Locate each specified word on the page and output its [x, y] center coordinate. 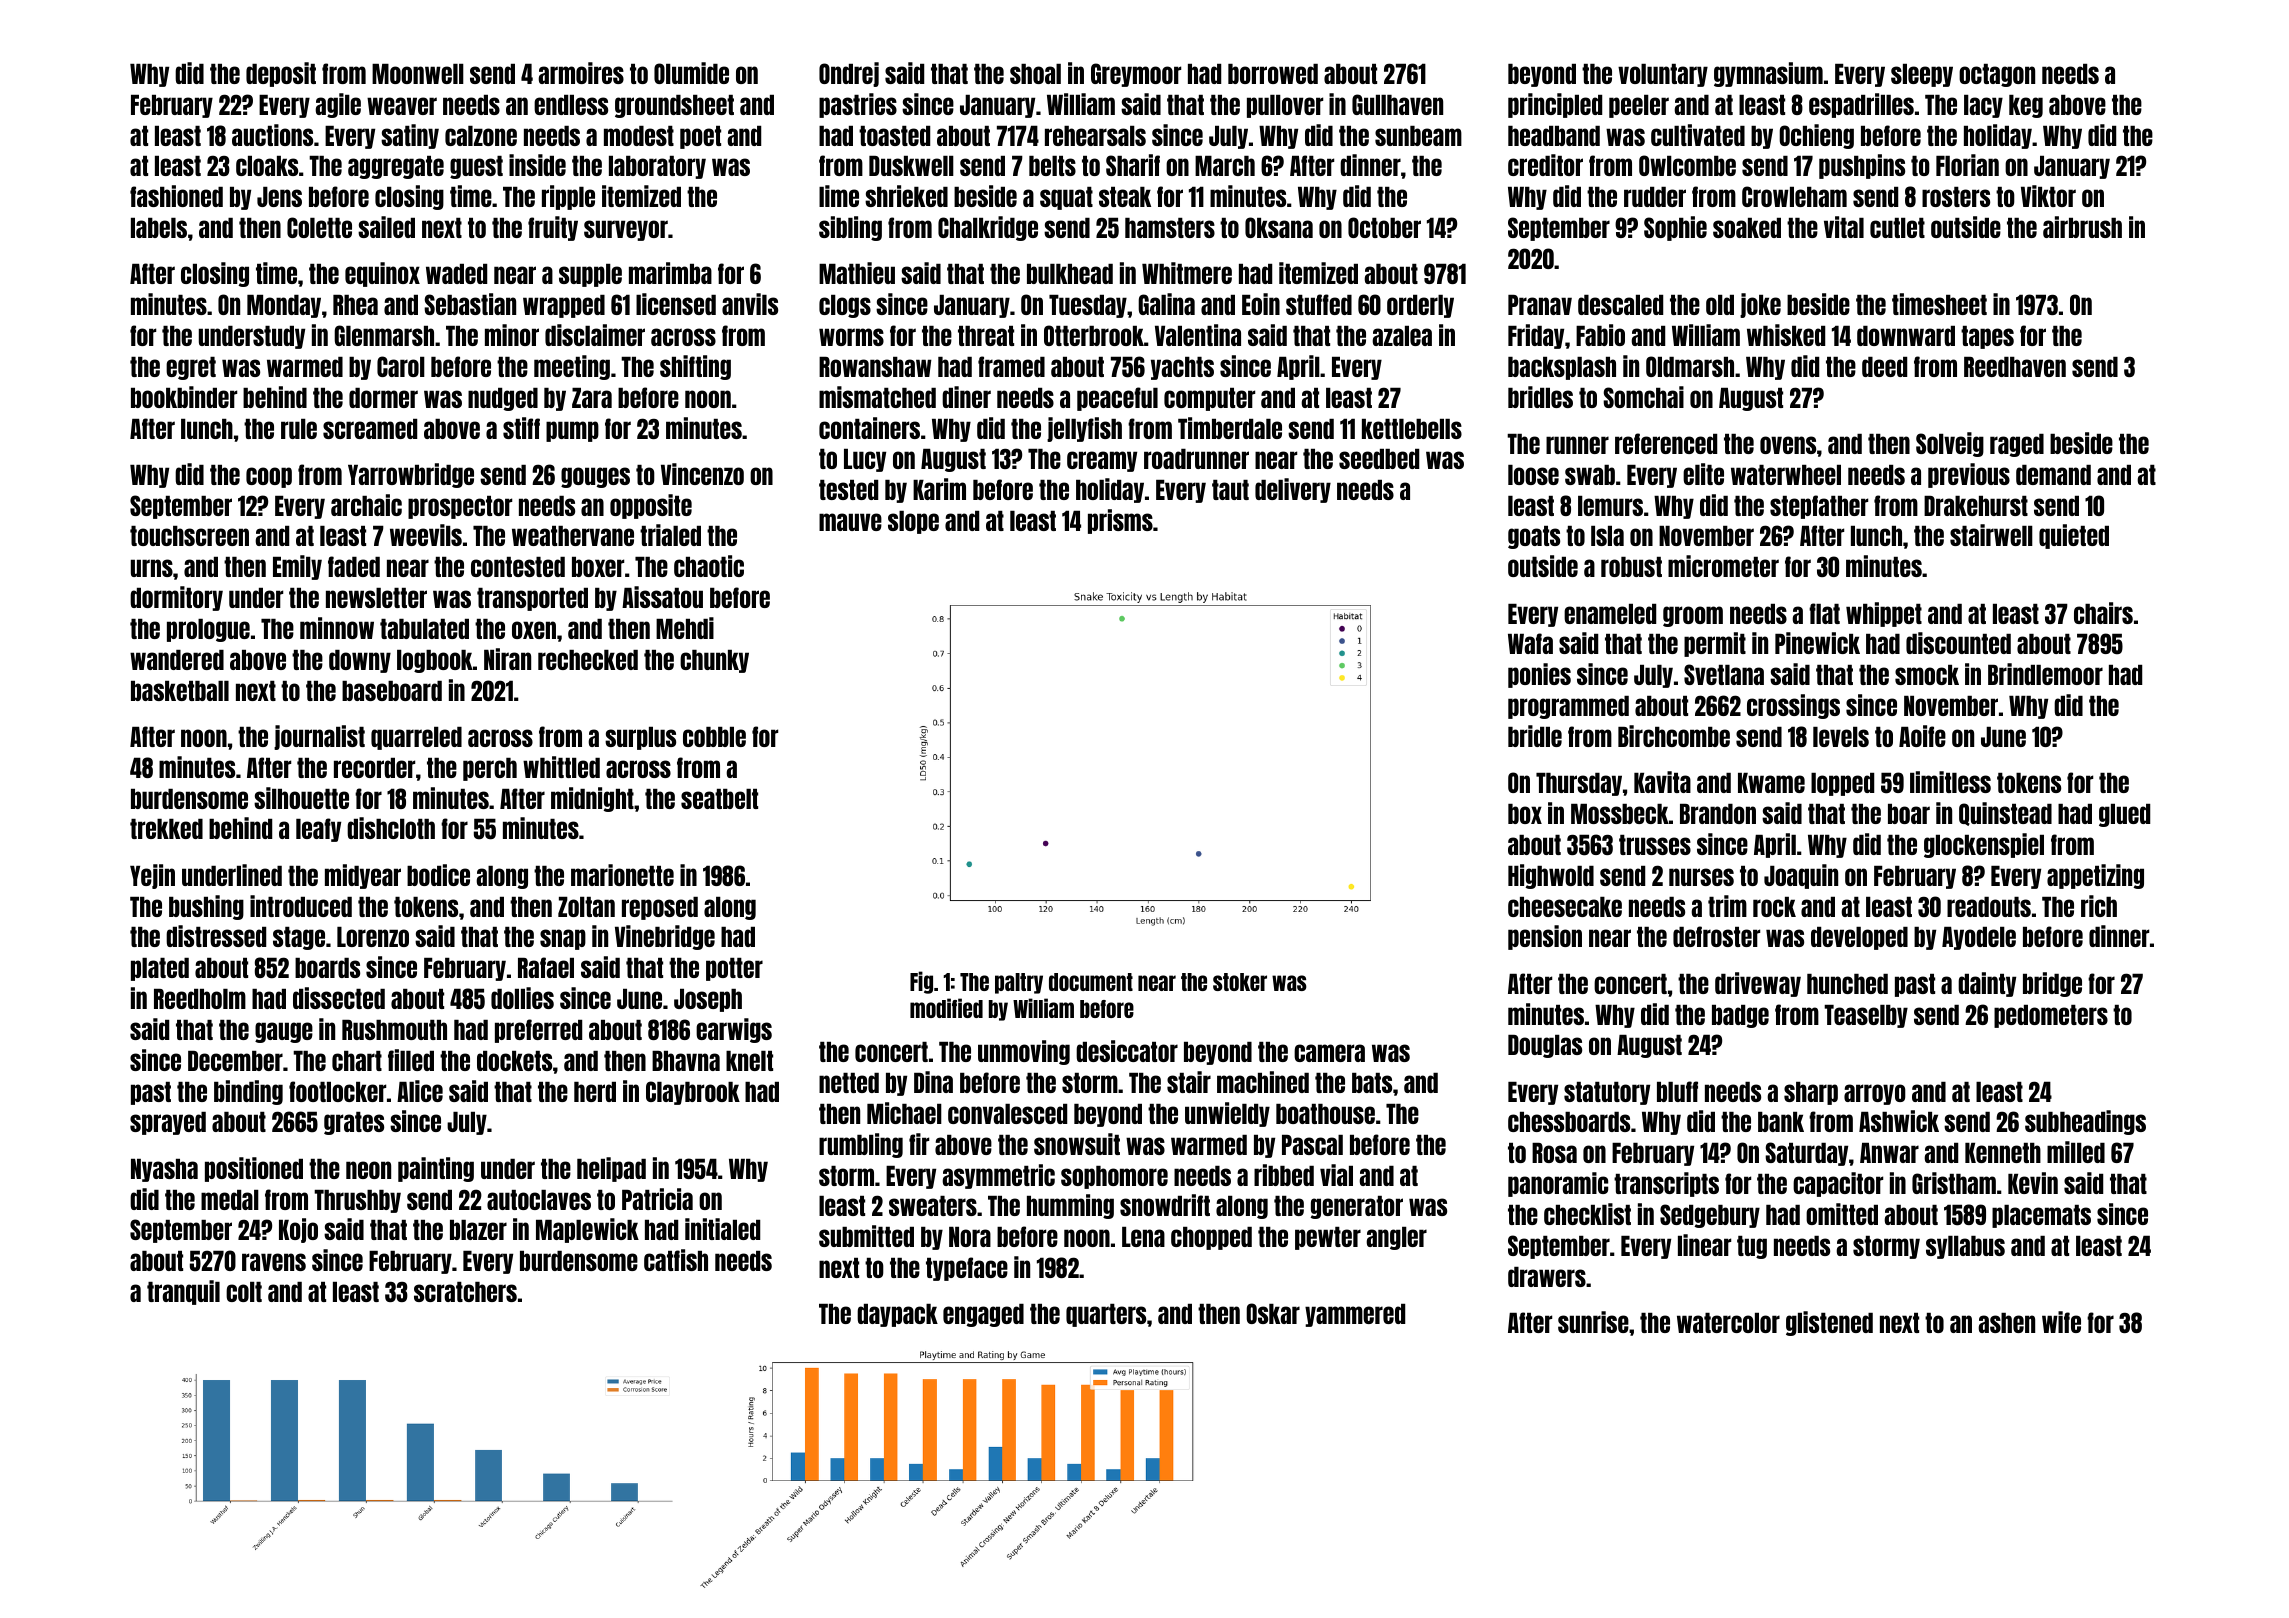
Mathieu [857, 273]
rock [1774, 907]
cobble [714, 737]
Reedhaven [2015, 367]
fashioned [176, 196]
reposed [660, 908]
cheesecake [1565, 907]
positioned [254, 1169]
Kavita [1662, 782]
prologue [208, 630]
